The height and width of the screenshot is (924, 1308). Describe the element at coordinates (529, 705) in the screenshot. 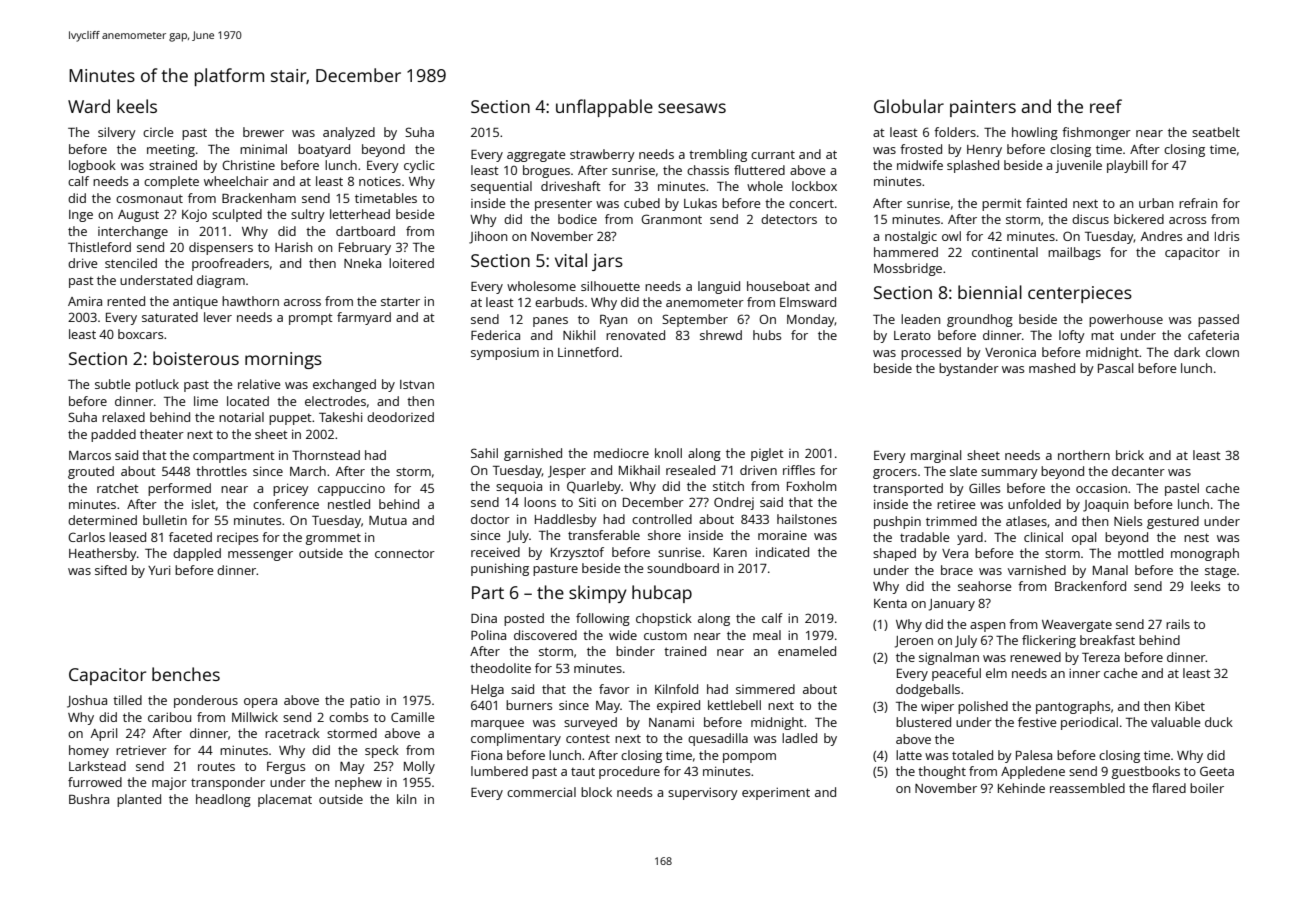

I see `burners` at that location.
